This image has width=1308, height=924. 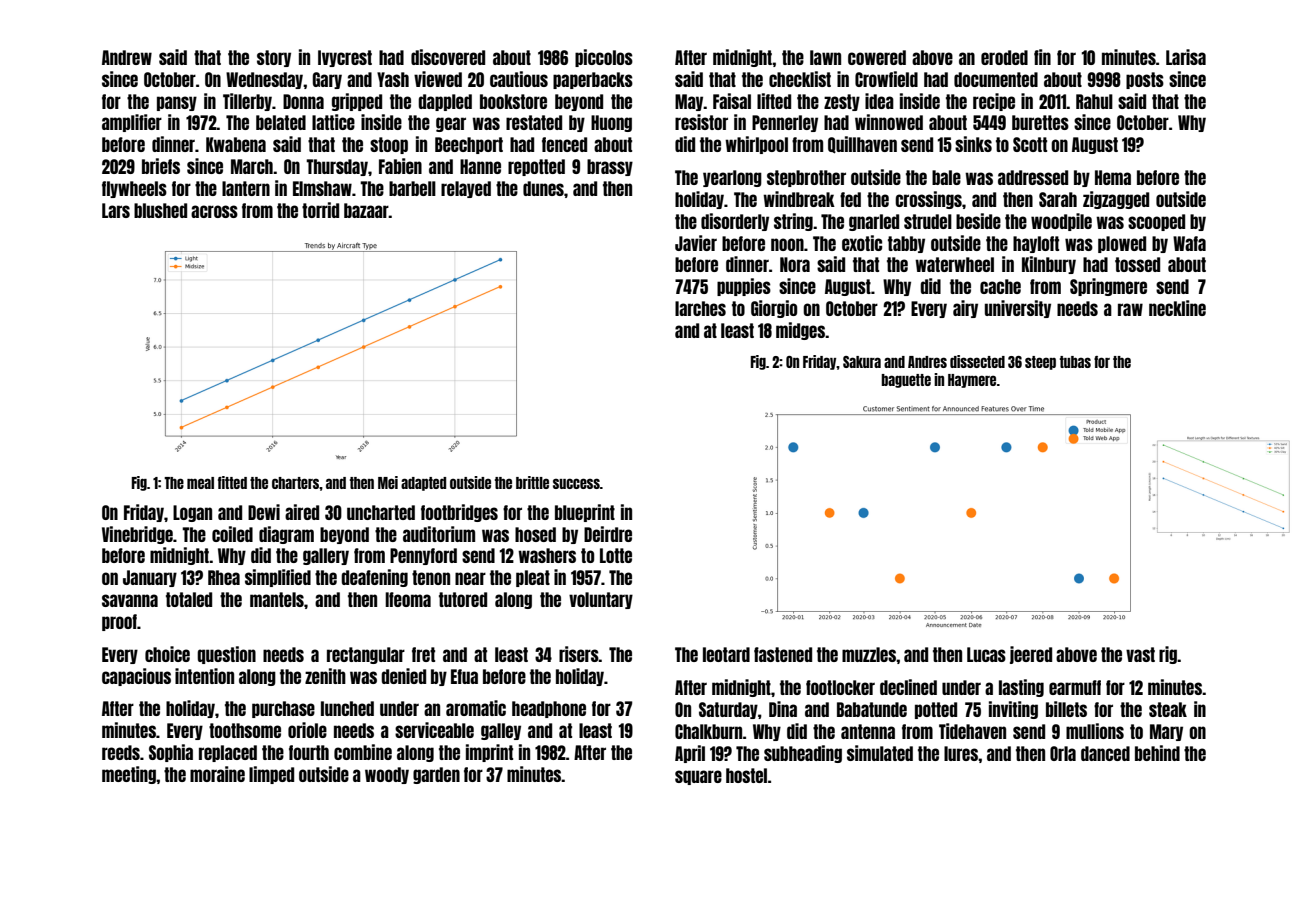 I want to click on Ivycrest, so click(x=345, y=58).
